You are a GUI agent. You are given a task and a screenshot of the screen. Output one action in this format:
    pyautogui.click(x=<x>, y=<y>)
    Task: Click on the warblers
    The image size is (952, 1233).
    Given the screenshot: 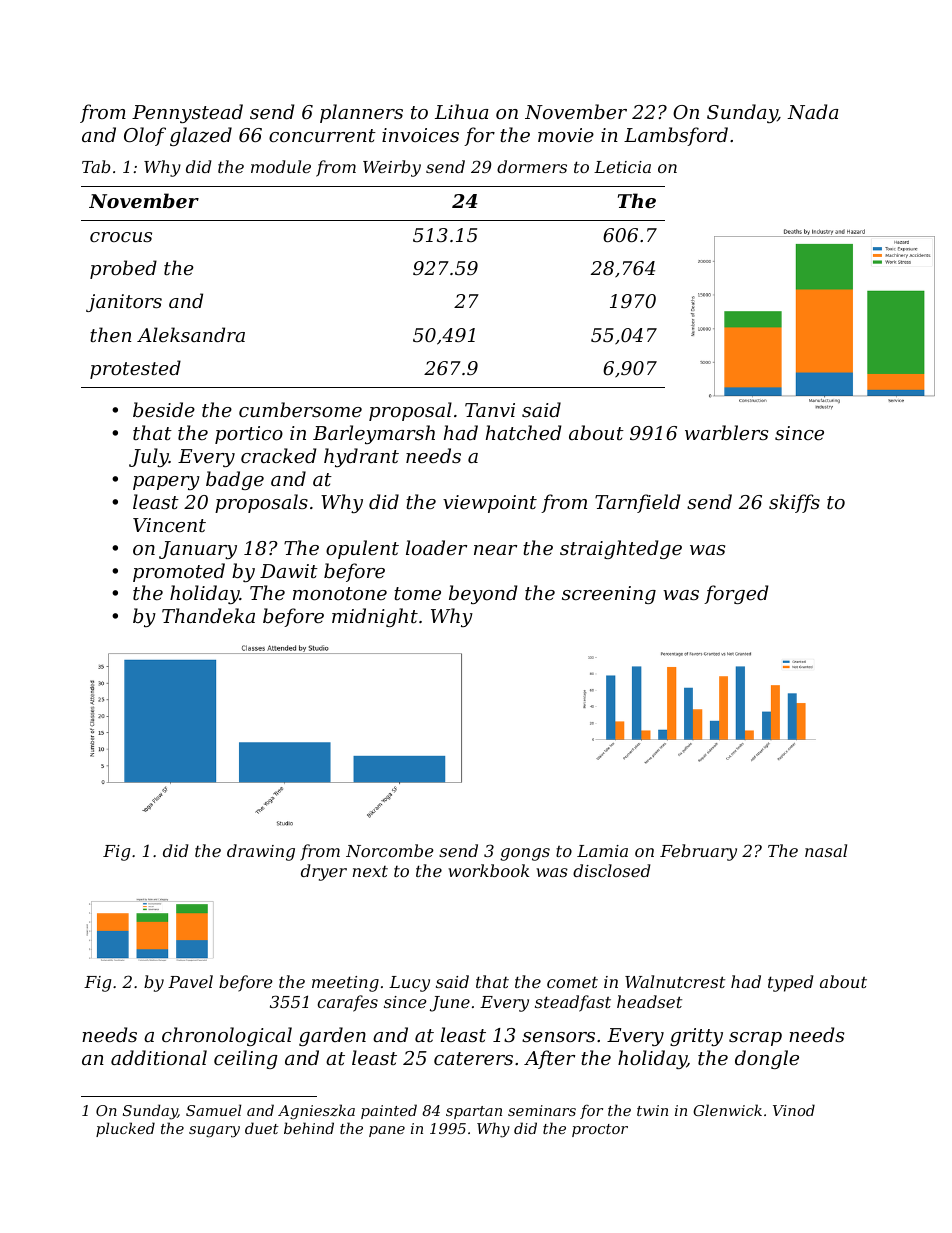 What is the action you would take?
    pyautogui.click(x=726, y=432)
